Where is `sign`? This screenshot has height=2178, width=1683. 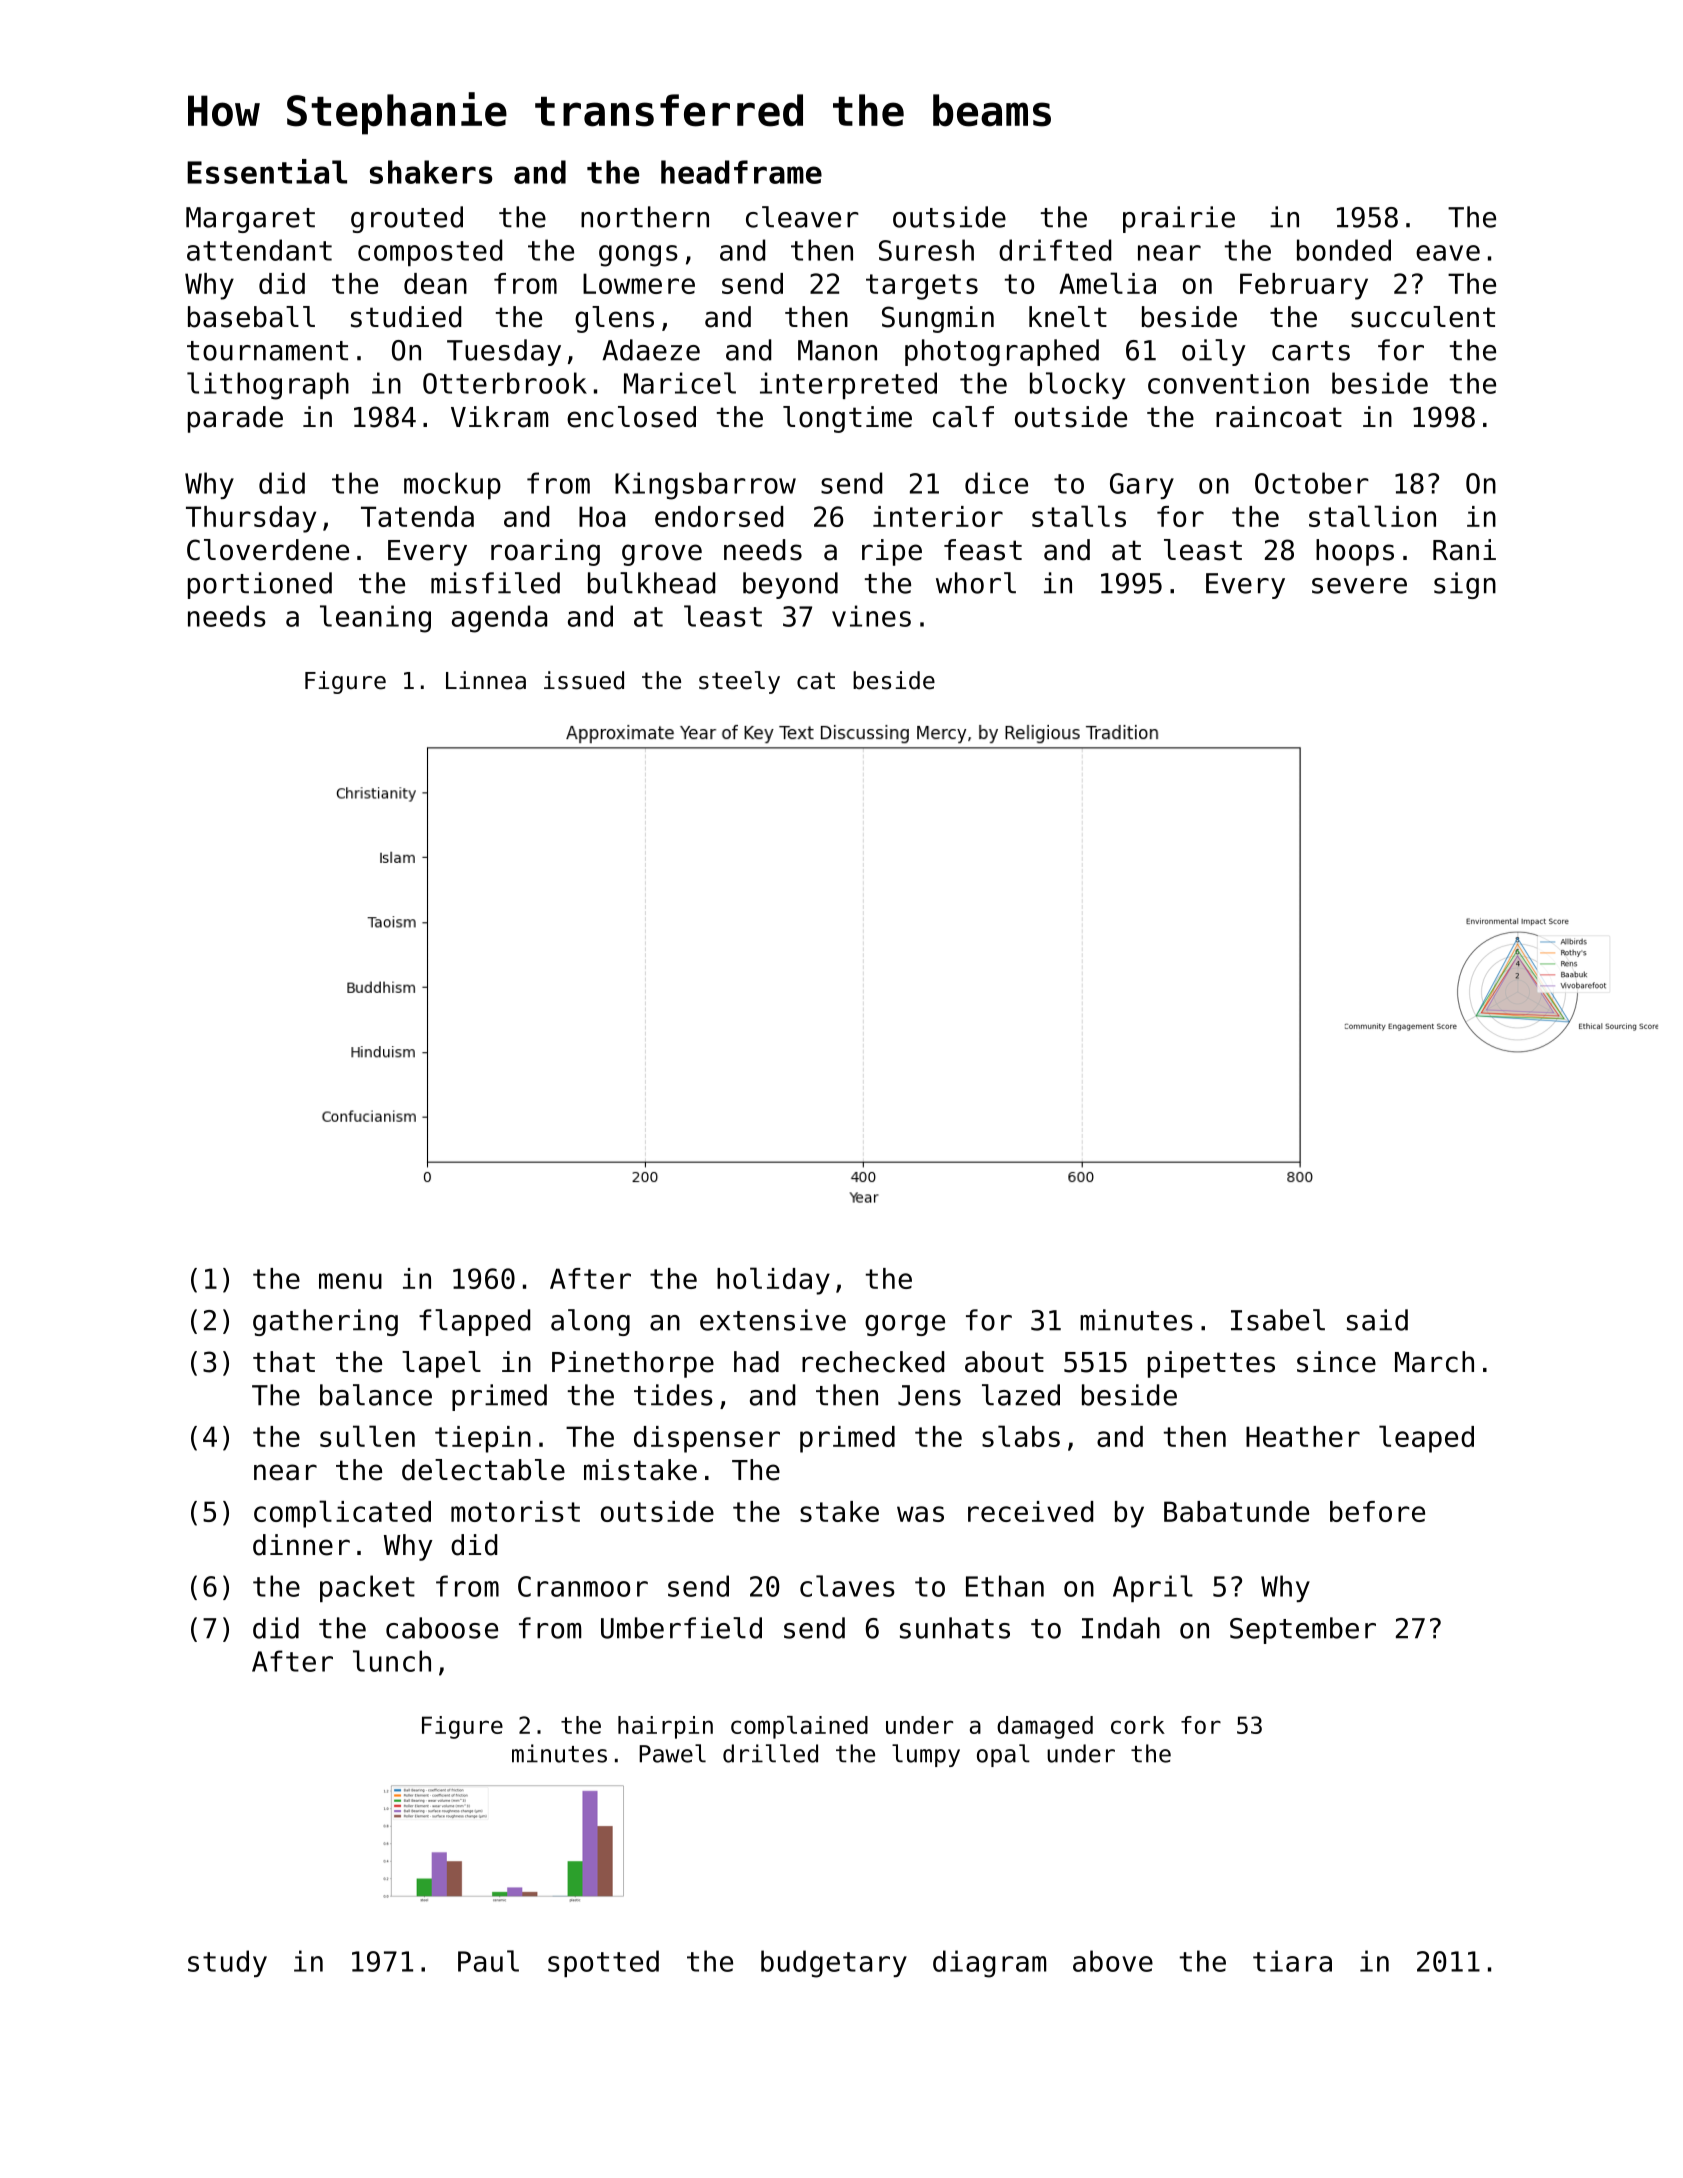
sign is located at coordinates (1465, 585).
